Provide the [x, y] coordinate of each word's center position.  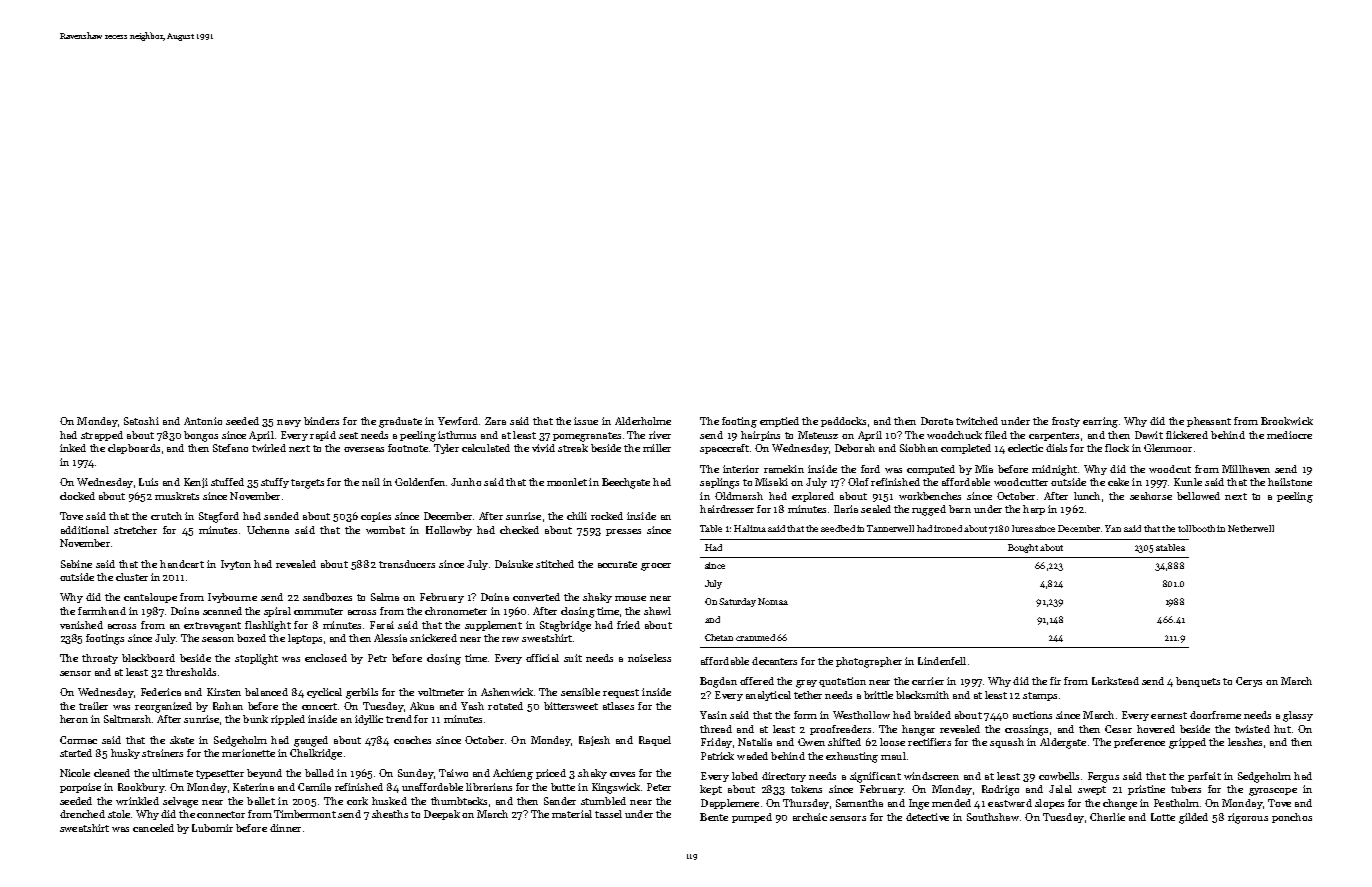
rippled [288, 720]
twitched [977, 421]
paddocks [843, 422]
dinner [285, 828]
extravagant [212, 627]
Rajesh [594, 741]
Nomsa [773, 601]
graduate [400, 422]
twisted [1252, 729]
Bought [1023, 548]
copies [376, 517]
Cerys [1249, 682]
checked [519, 530]
